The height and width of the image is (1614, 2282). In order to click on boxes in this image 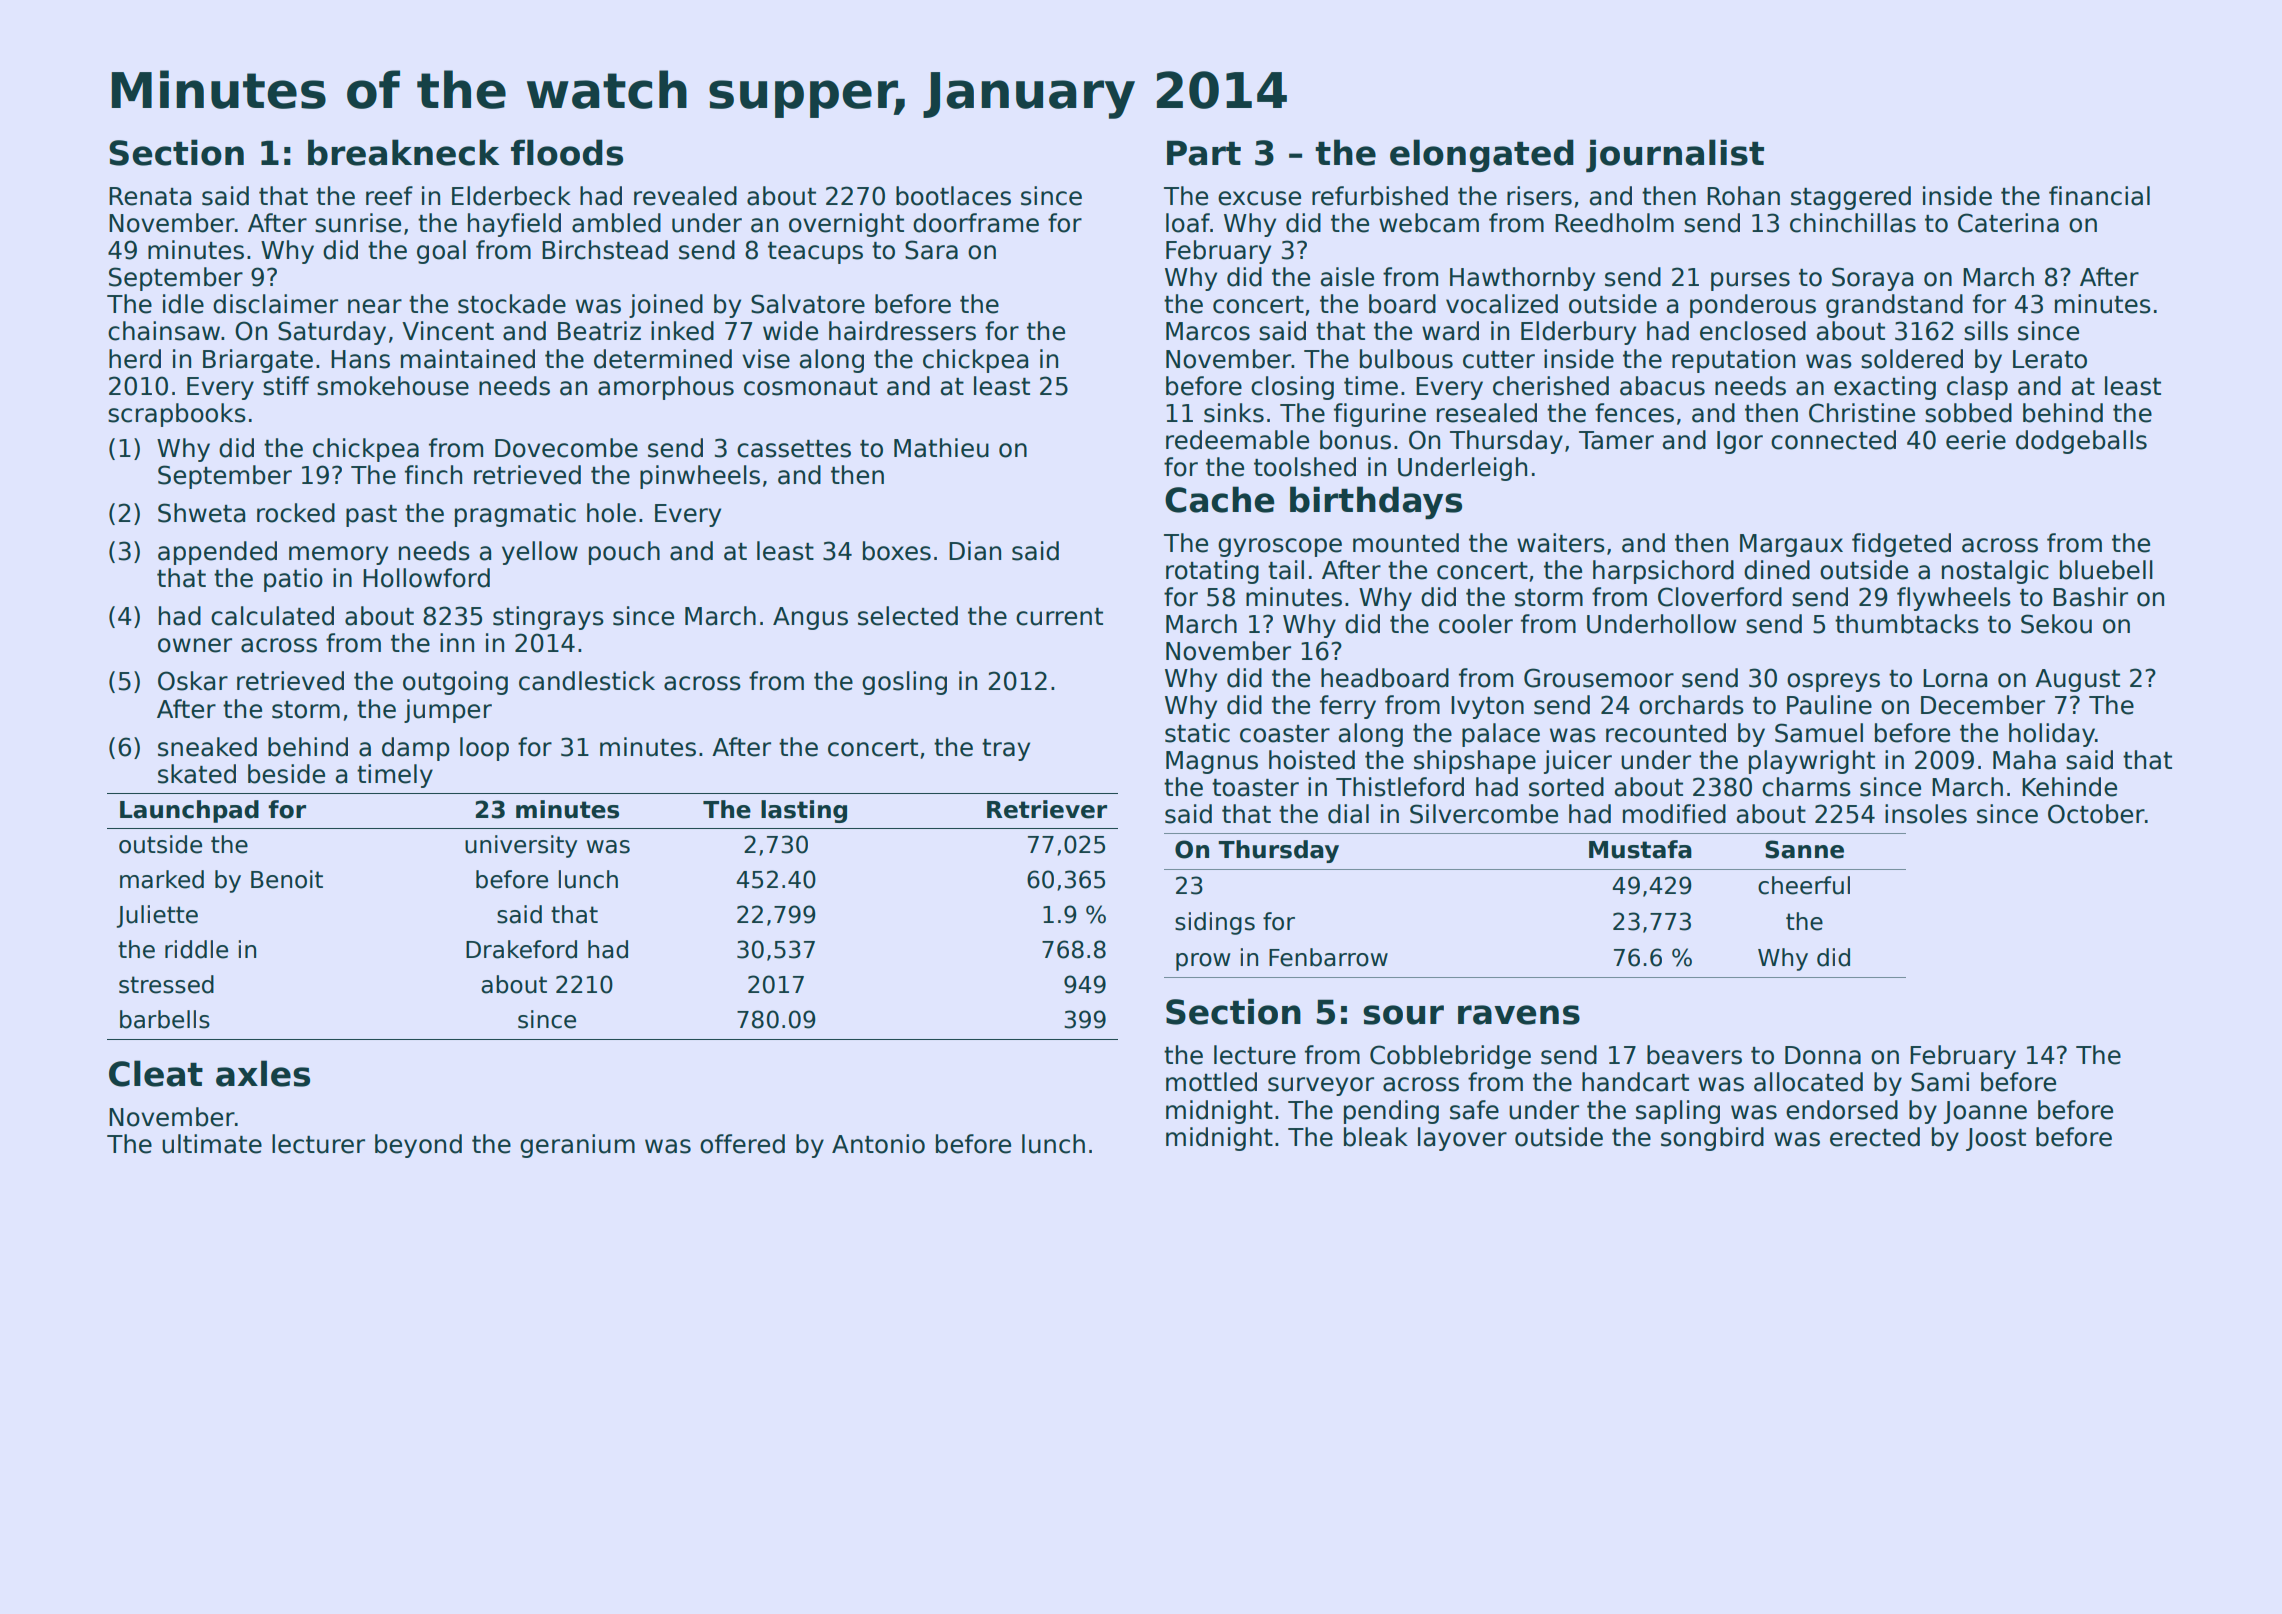, I will do `click(897, 551)`.
